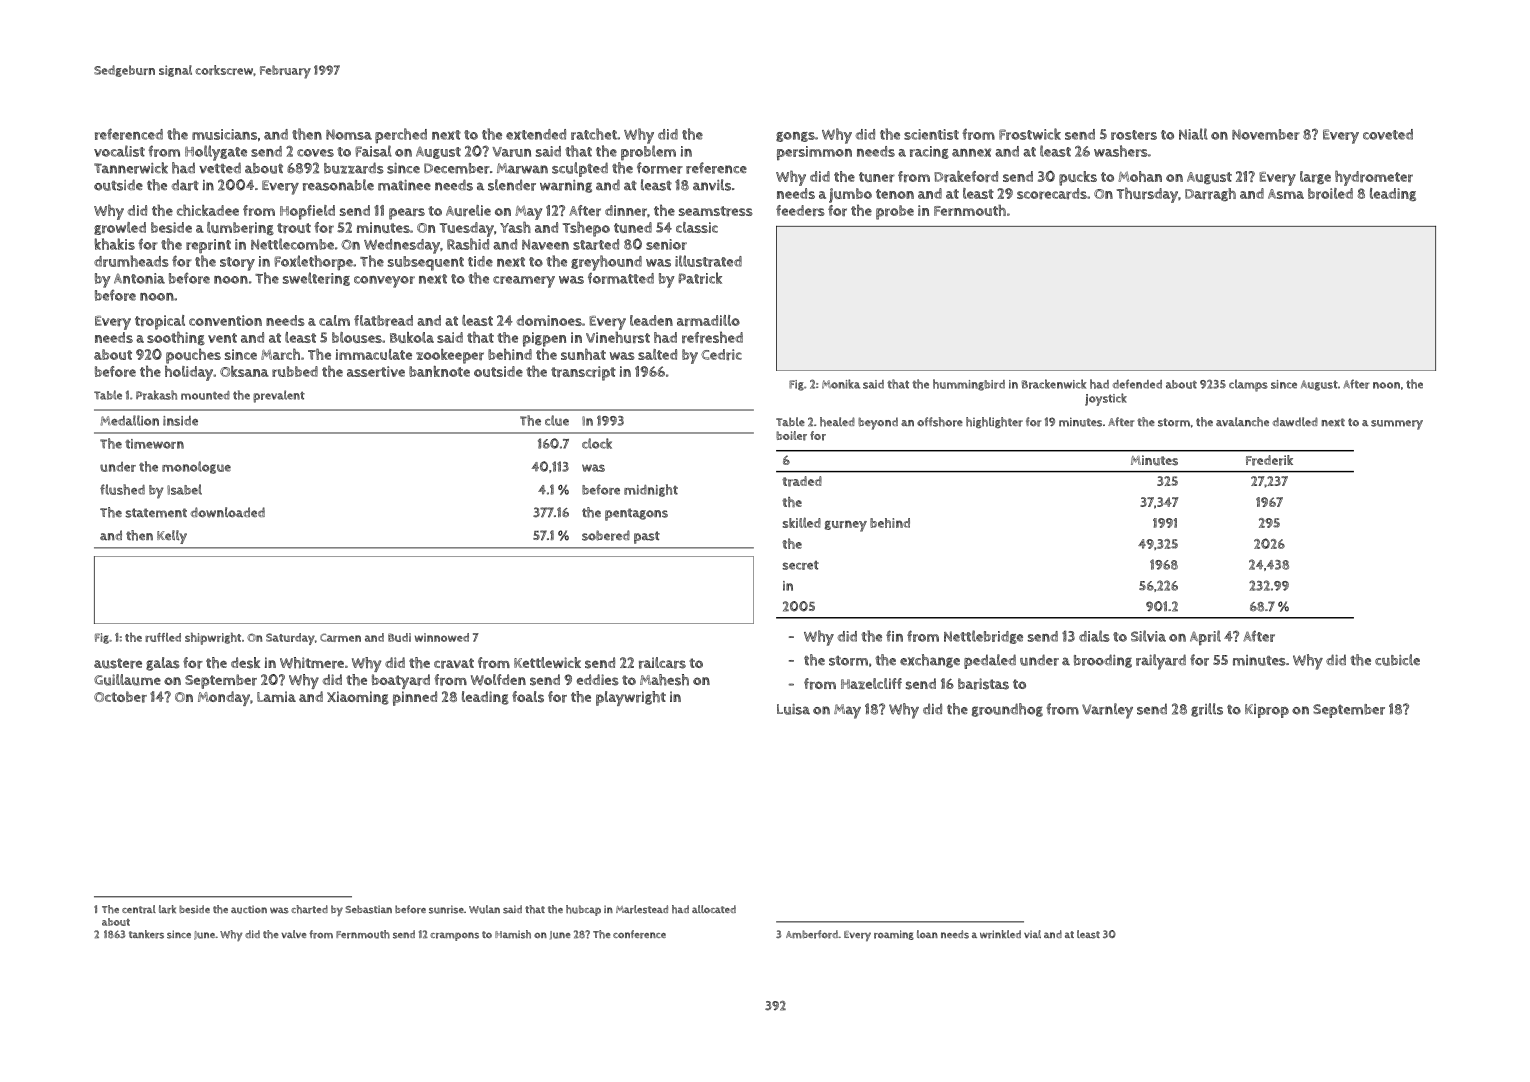 This screenshot has width=1530, height=1082. I want to click on defended, so click(1137, 384).
